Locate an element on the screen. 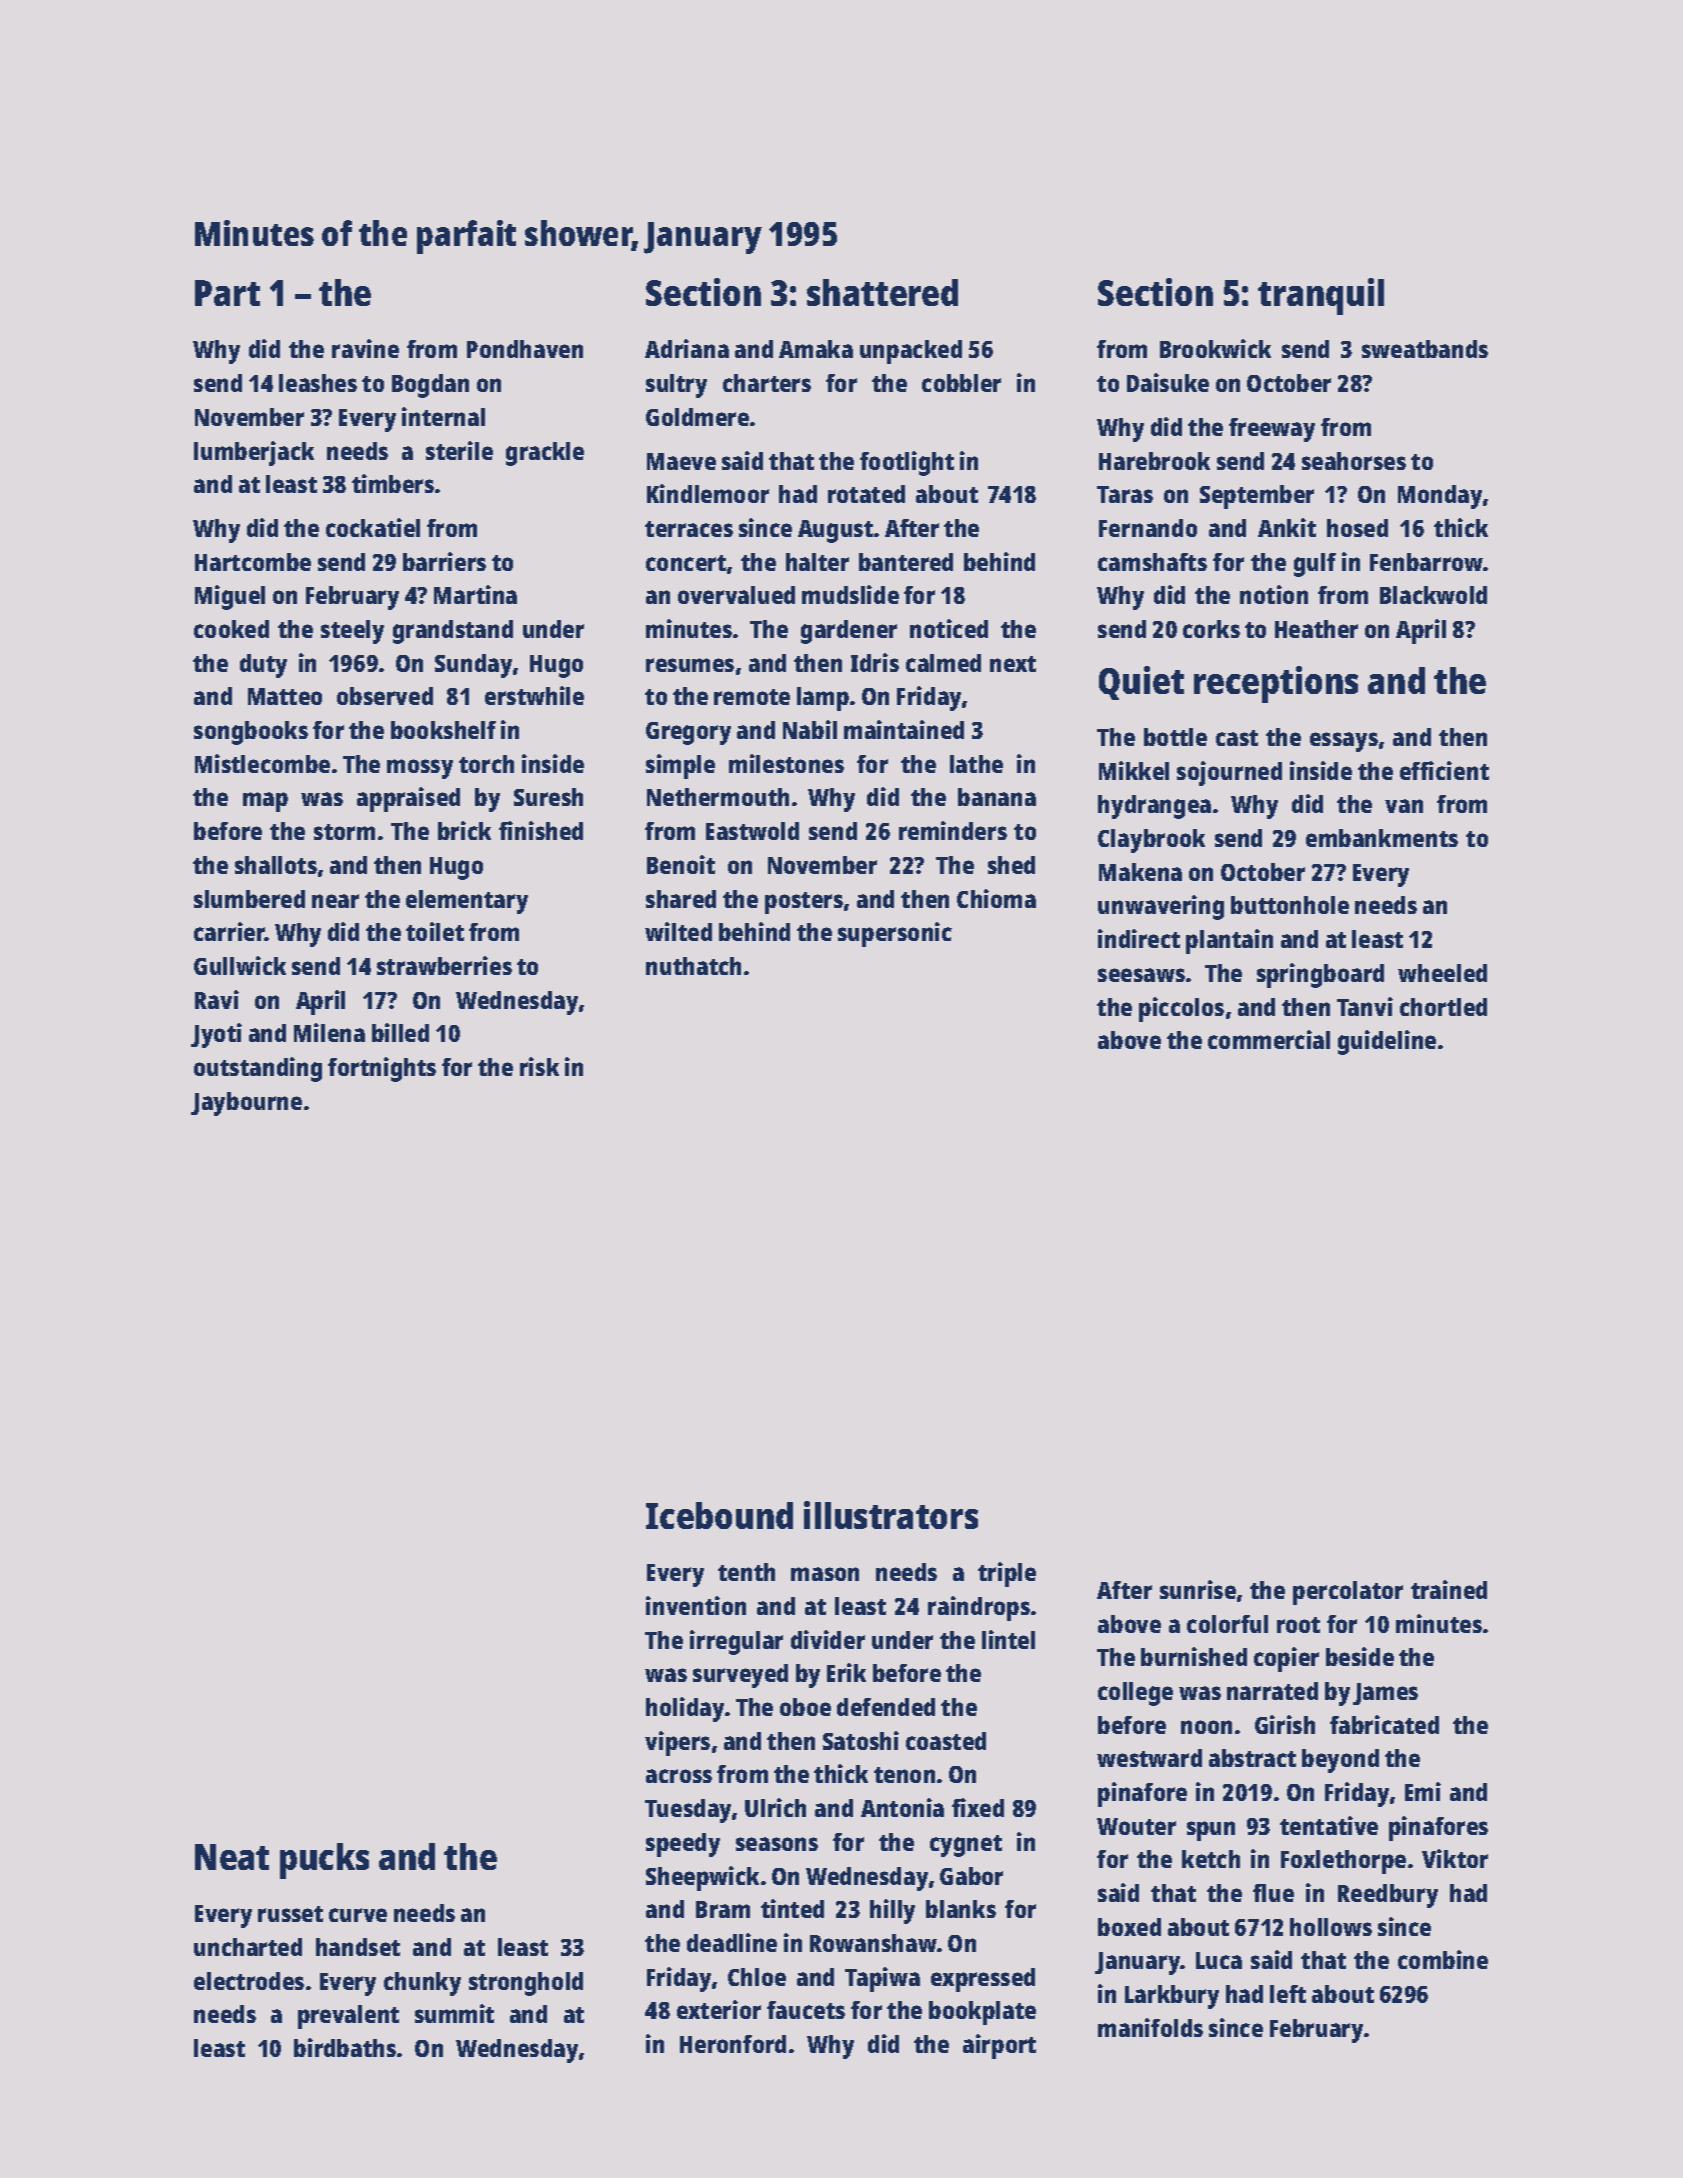 Image resolution: width=1683 pixels, height=2178 pixels. hosed is located at coordinates (1357, 528).
